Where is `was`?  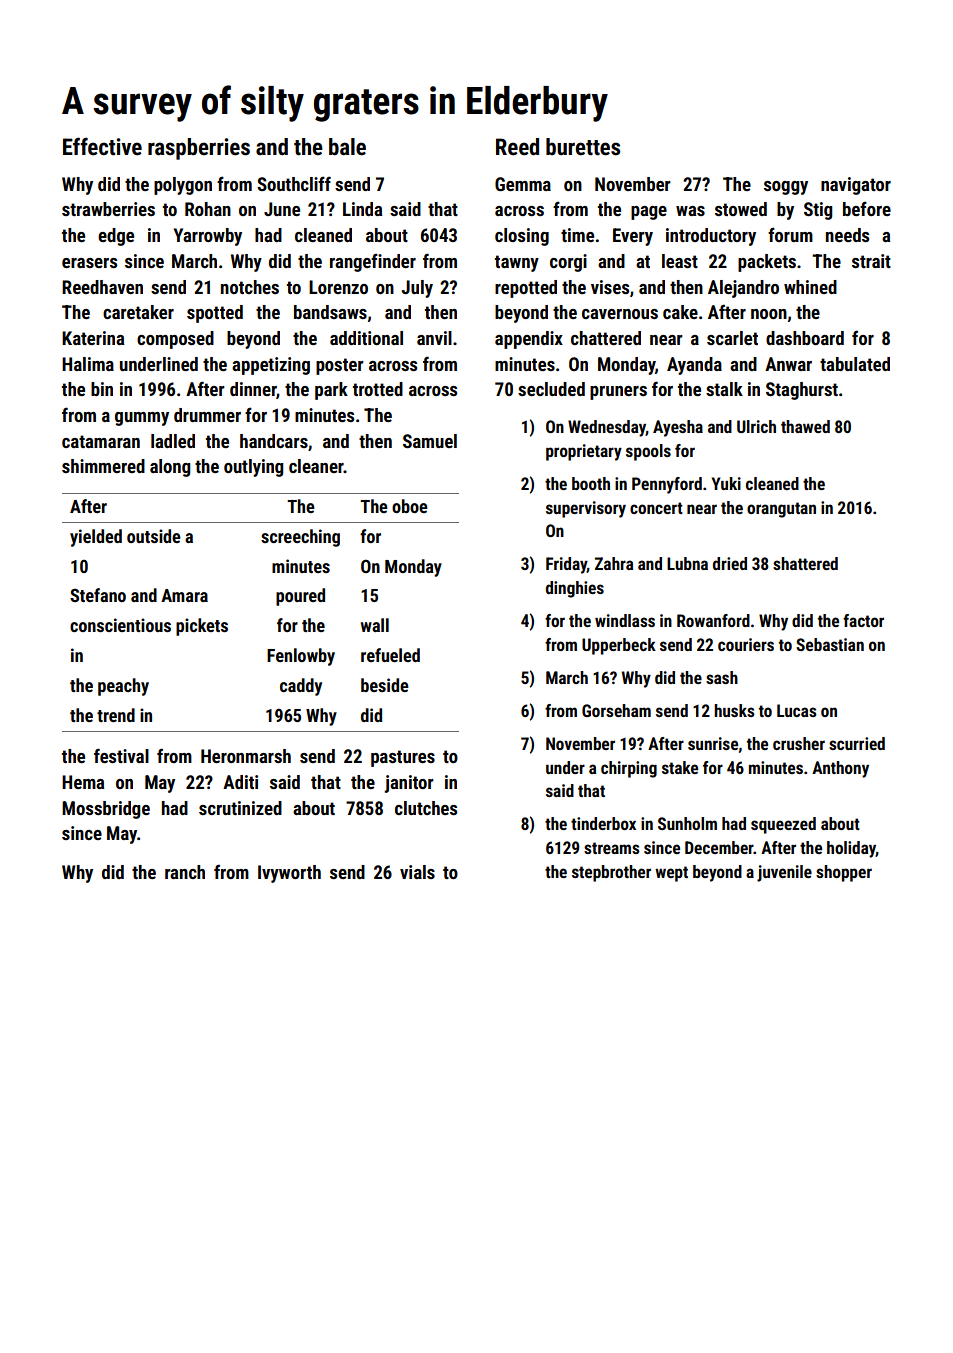
was is located at coordinates (690, 211).
